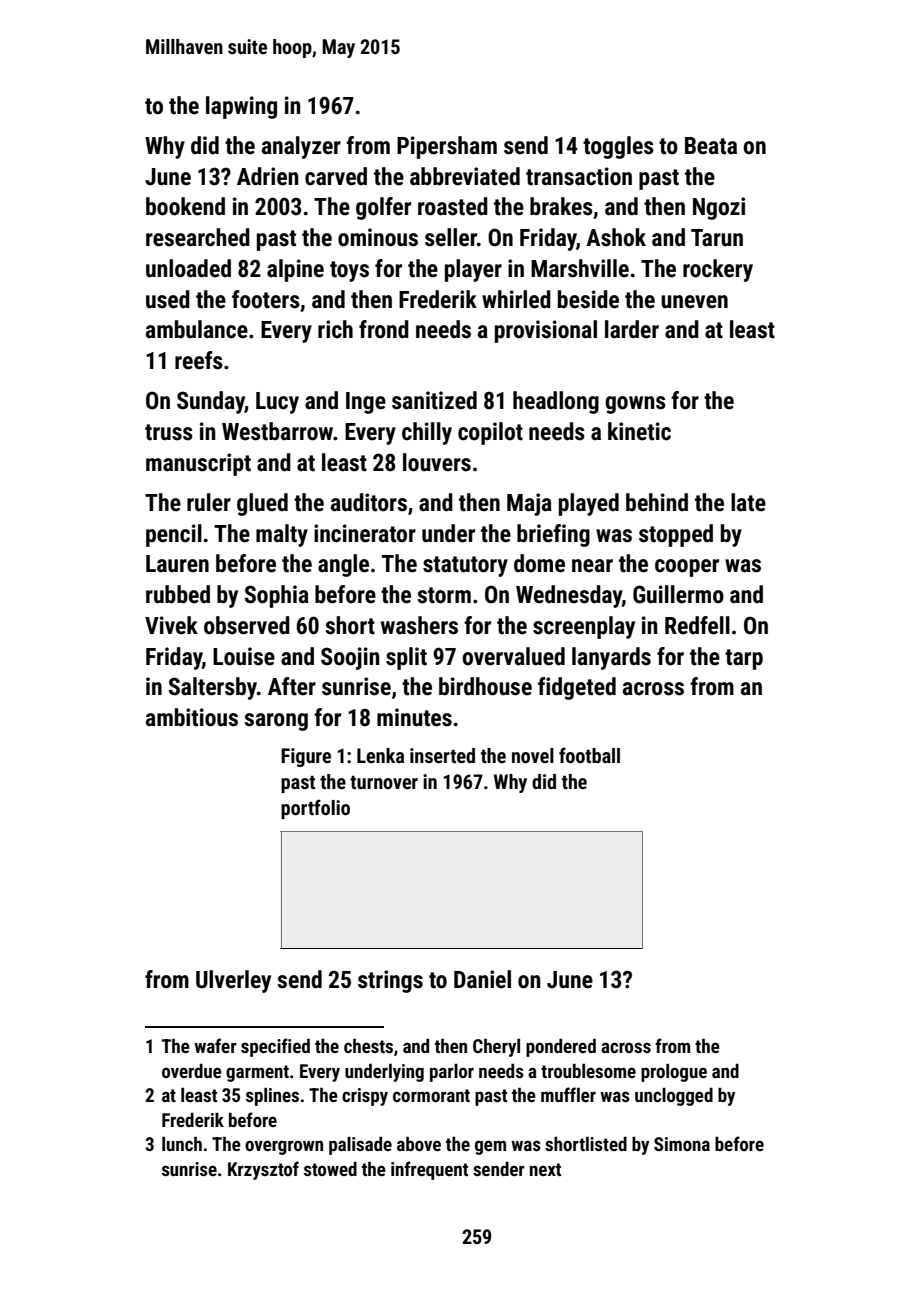 This screenshot has height=1311, width=924. Describe the element at coordinates (556, 402) in the screenshot. I see `headlong` at that location.
